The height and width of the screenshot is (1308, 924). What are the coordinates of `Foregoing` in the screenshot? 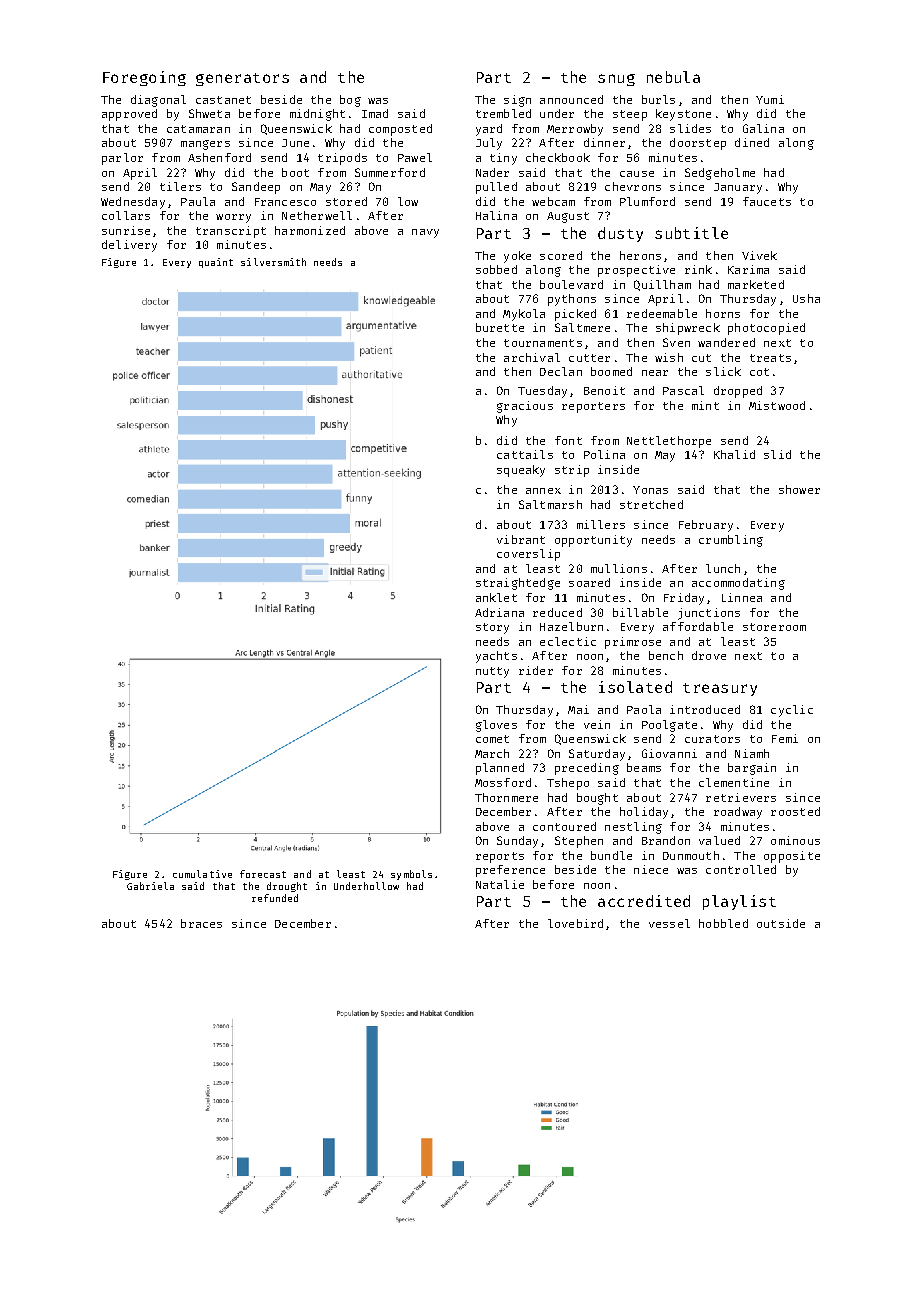 It's located at (144, 78).
